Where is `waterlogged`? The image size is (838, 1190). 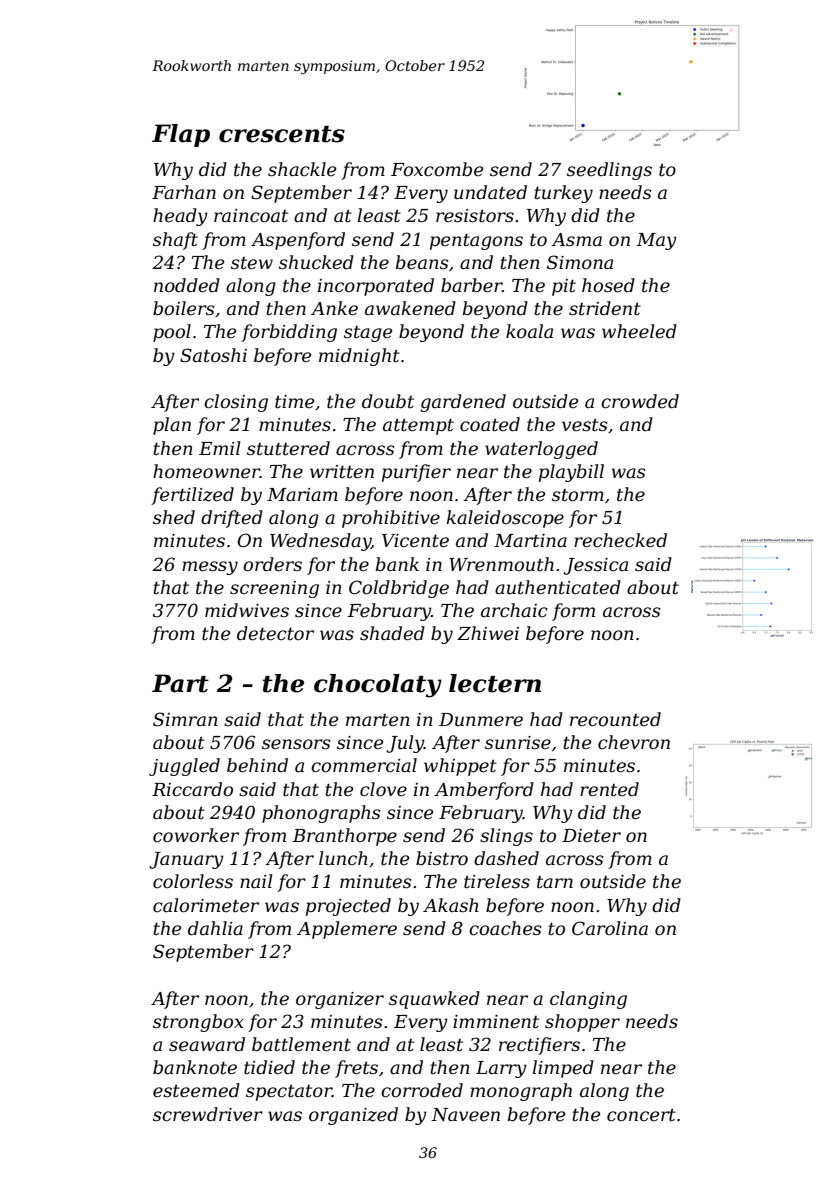
waterlogged is located at coordinates (541, 450).
